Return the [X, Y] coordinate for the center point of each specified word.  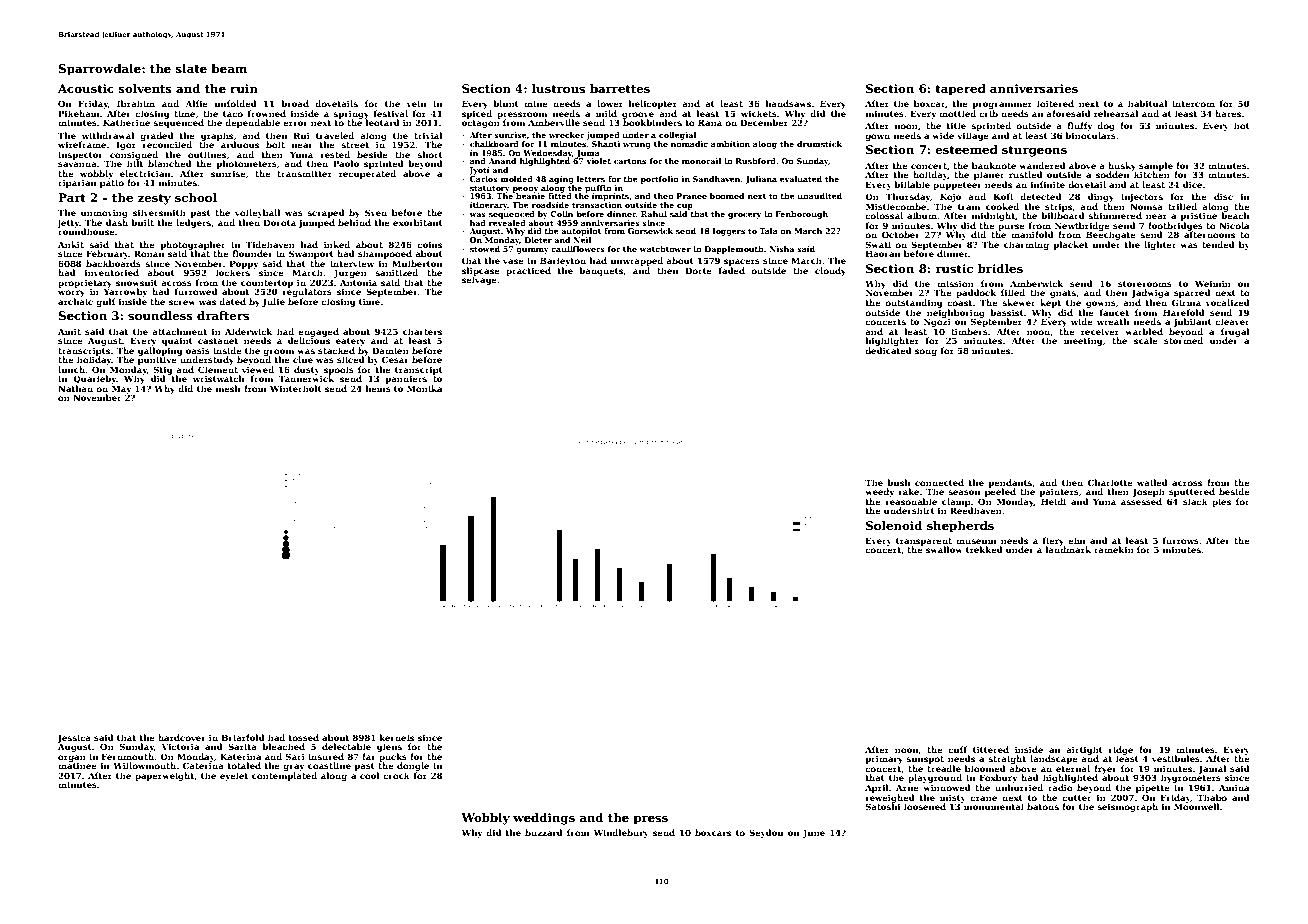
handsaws [788, 103]
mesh [228, 388]
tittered [991, 749]
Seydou [766, 833]
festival [391, 113]
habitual [1147, 103]
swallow [944, 549]
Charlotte [1110, 482]
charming [1026, 245]
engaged [318, 332]
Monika [424, 388]
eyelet [234, 776]
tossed [304, 737]
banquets [601, 271]
